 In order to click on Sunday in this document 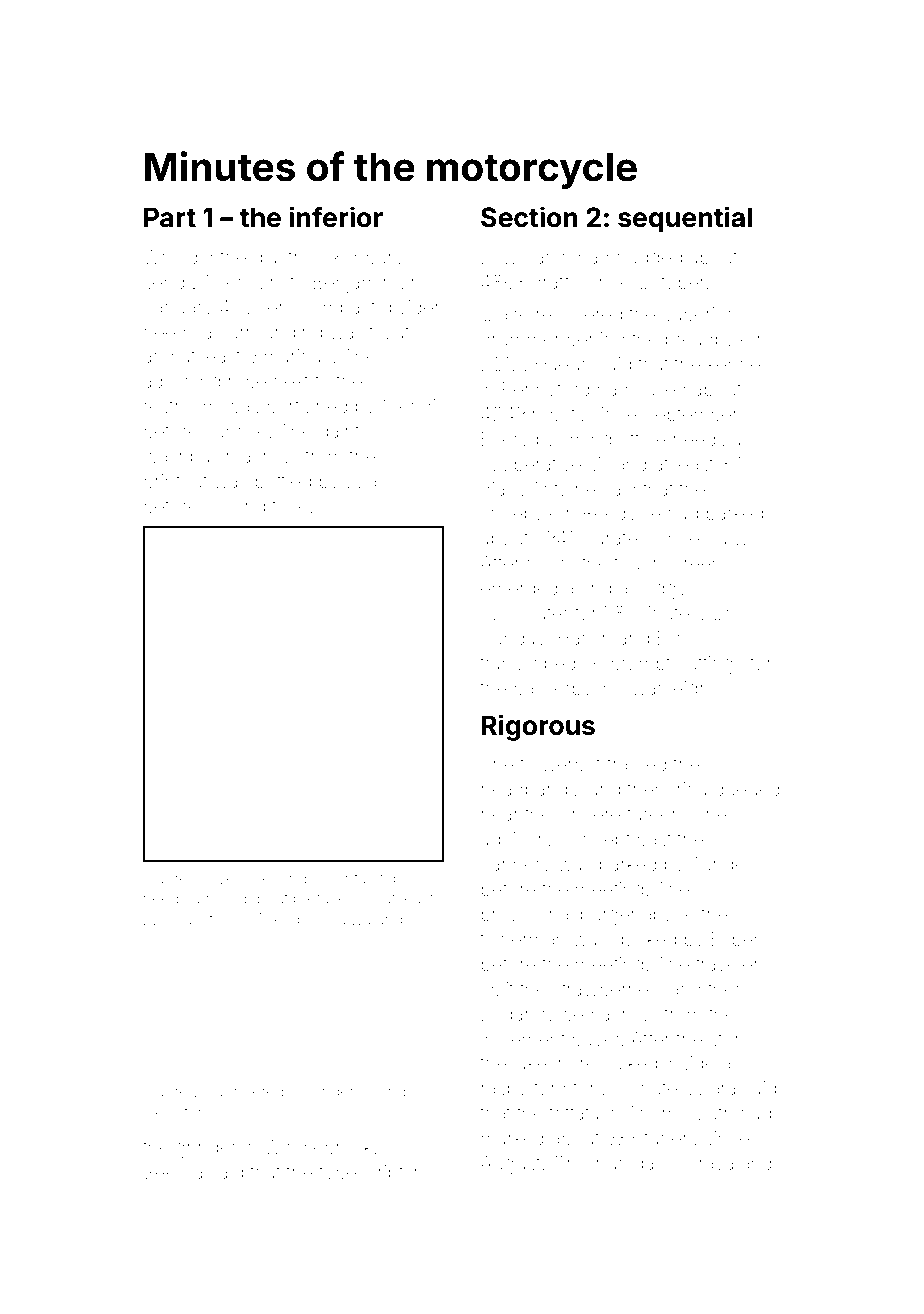, I will do `click(513, 639)`.
